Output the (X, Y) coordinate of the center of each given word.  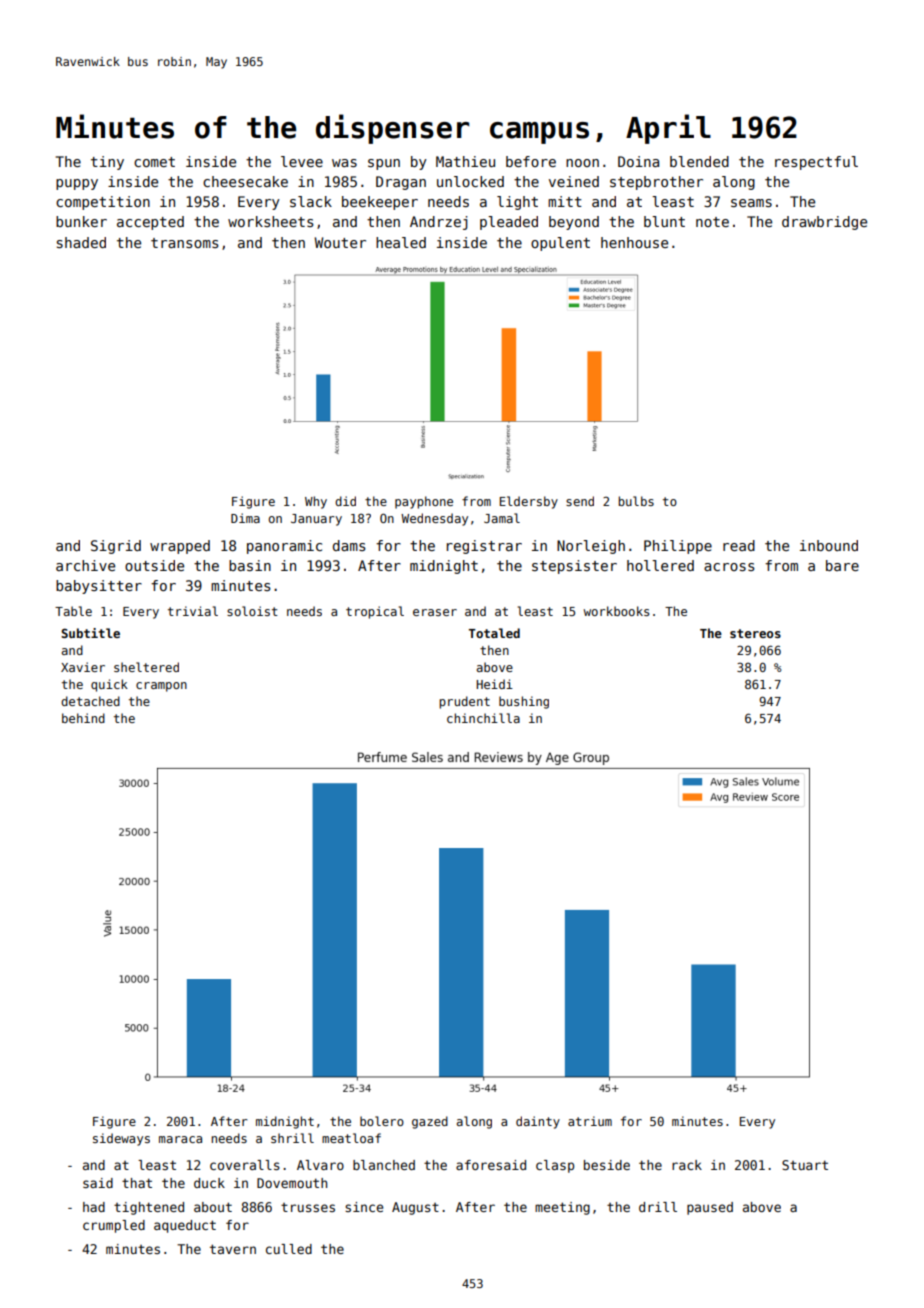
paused (710, 1208)
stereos (755, 633)
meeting (562, 1208)
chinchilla (483, 718)
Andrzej (439, 223)
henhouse (634, 242)
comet (154, 162)
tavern (233, 1249)
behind (83, 718)
